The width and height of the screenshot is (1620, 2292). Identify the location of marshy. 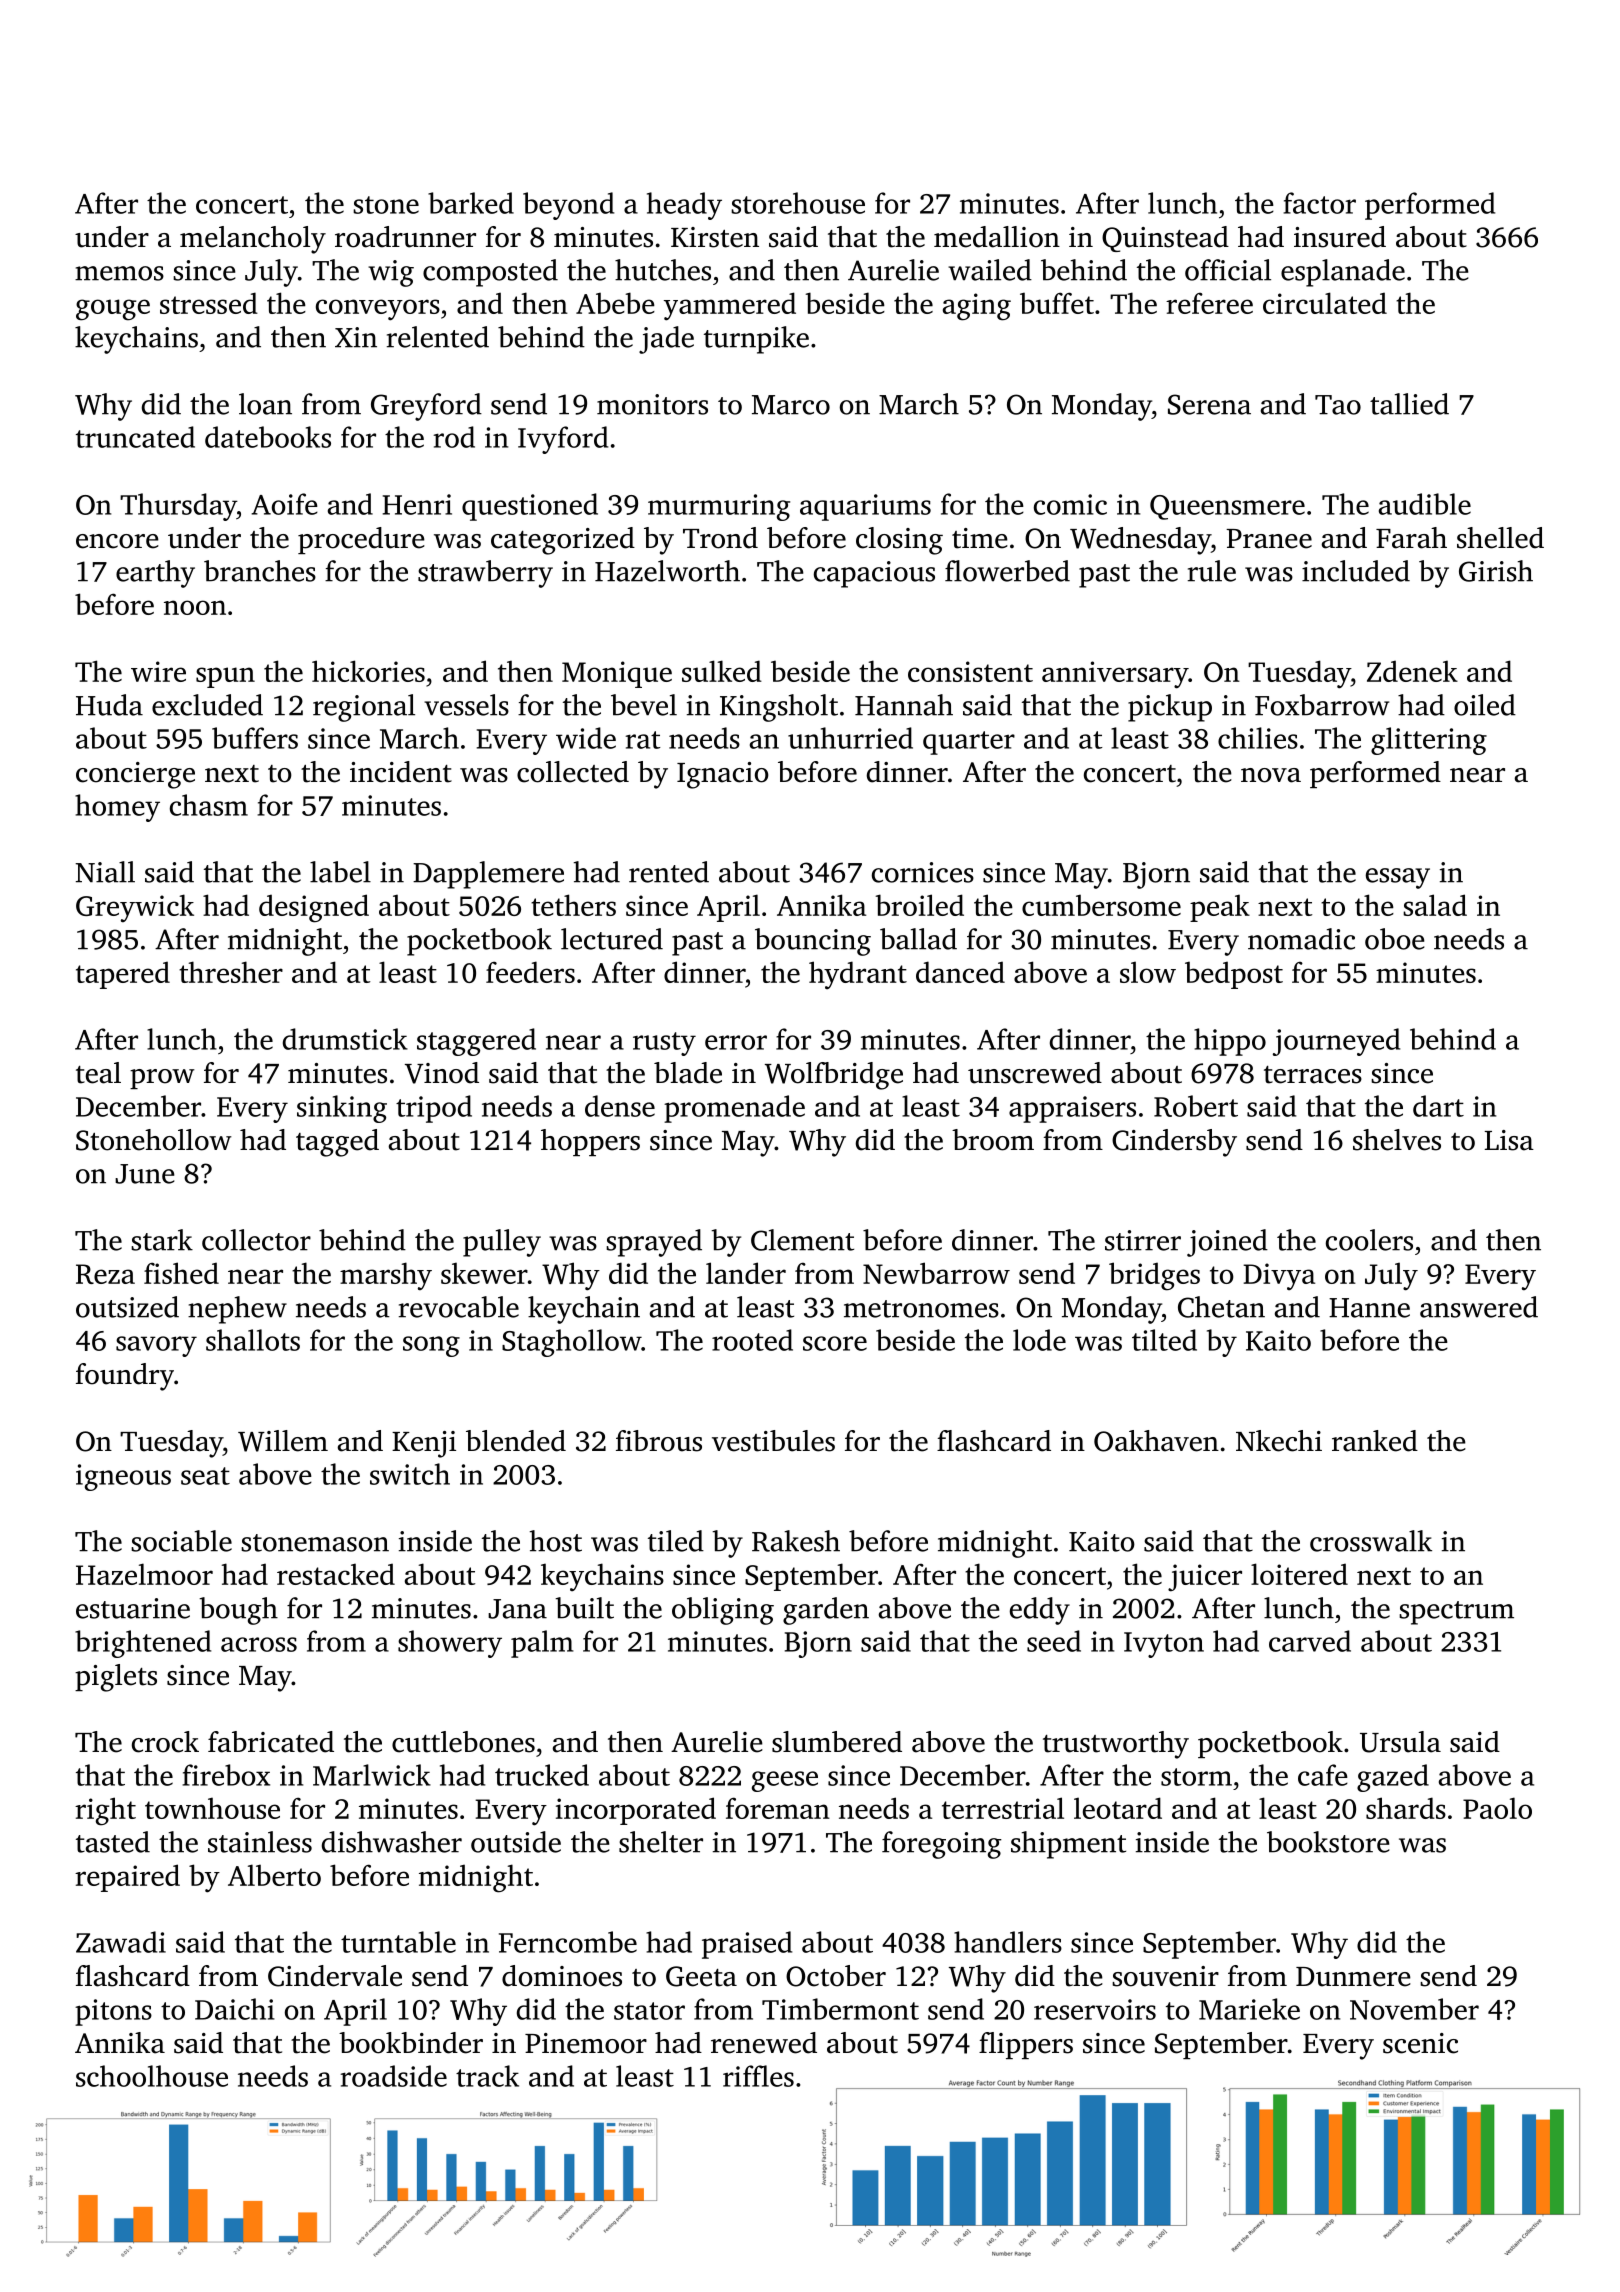
(386, 1276).
